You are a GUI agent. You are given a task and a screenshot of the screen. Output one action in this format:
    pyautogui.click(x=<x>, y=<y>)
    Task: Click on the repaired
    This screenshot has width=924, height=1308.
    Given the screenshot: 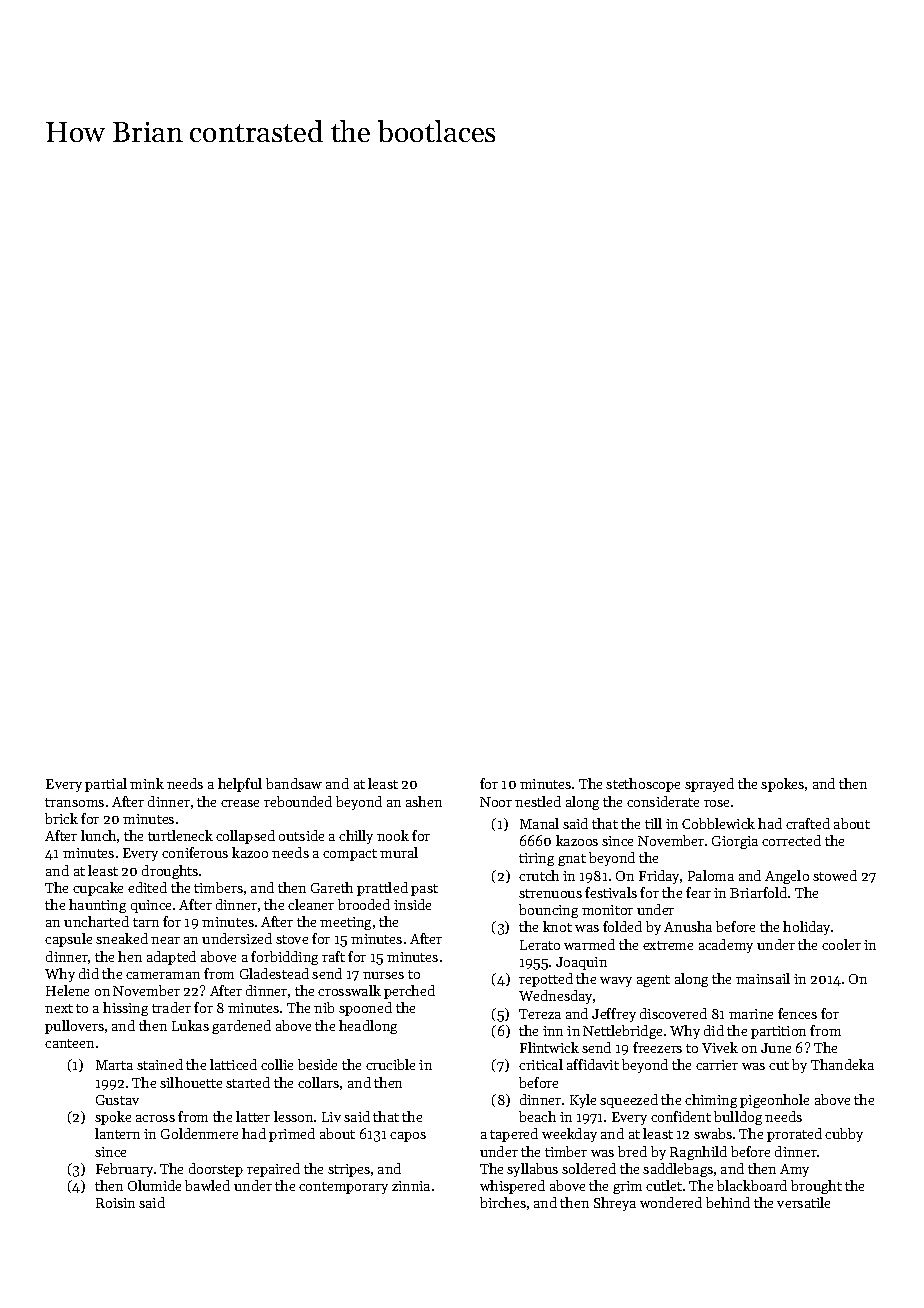 What is the action you would take?
    pyautogui.click(x=273, y=1170)
